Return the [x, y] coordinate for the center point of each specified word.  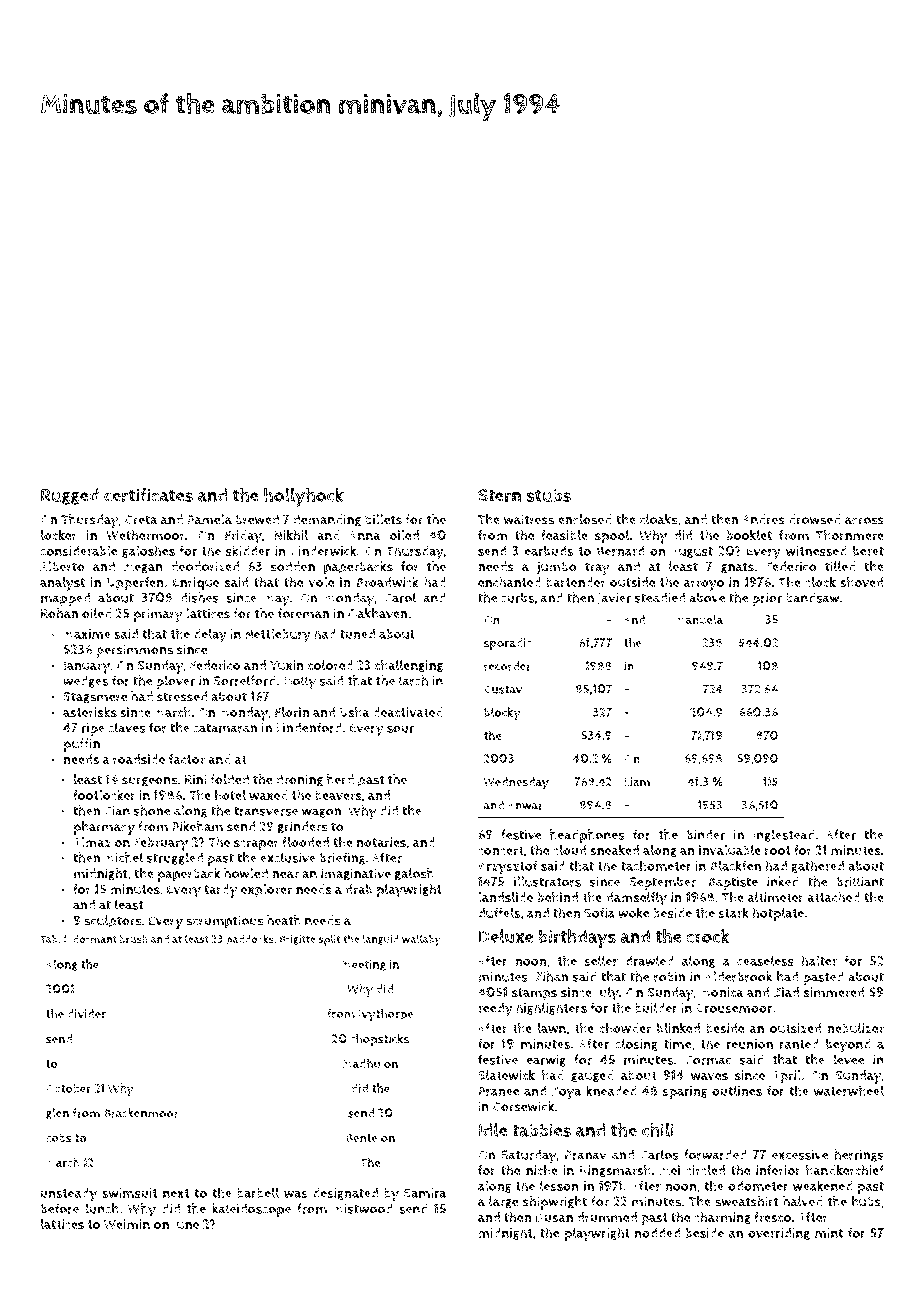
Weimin [127, 1224]
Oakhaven [377, 613]
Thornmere [850, 535]
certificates [148, 495]
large [503, 1202]
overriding [779, 1234]
